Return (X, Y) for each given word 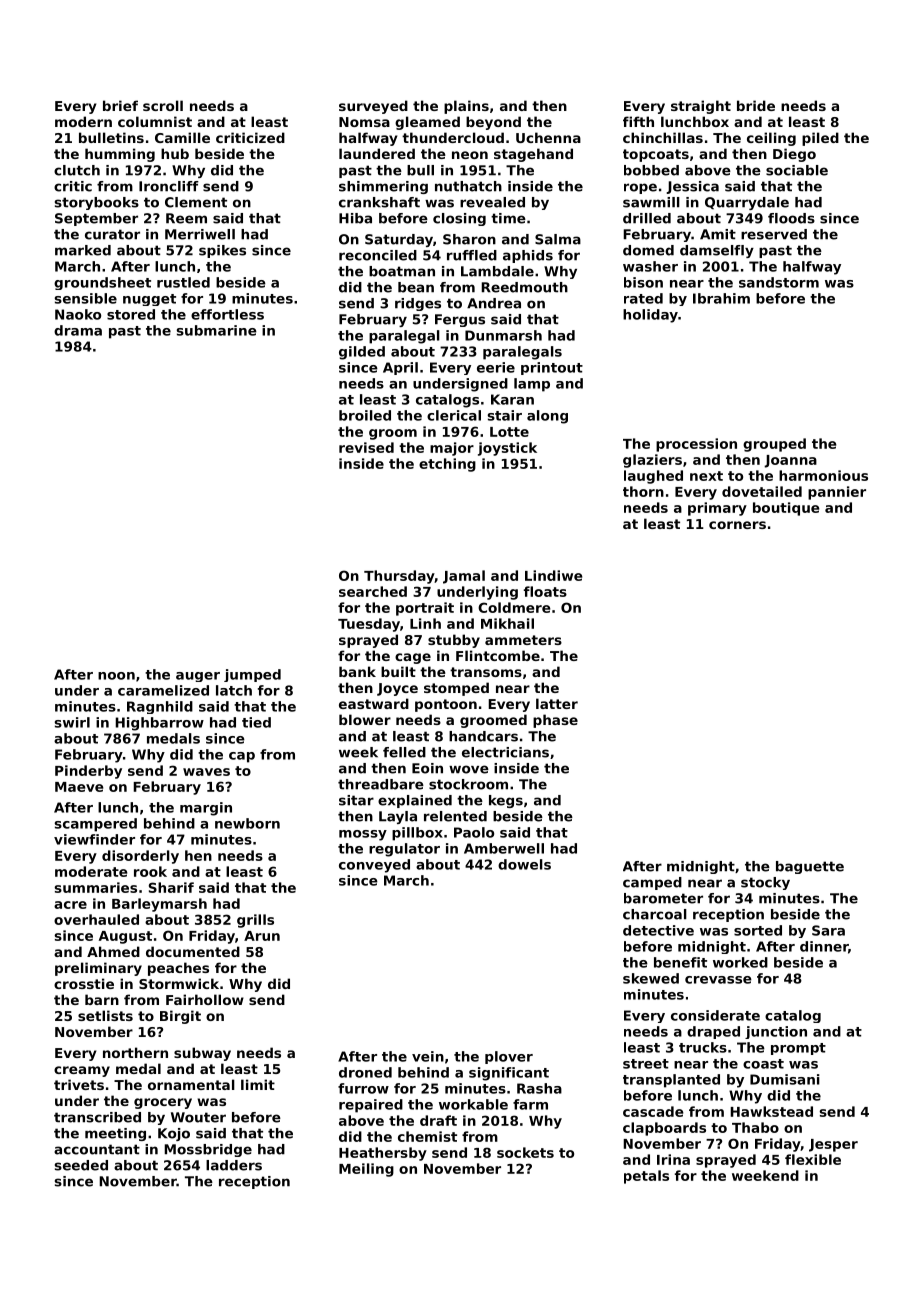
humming (120, 155)
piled (820, 139)
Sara (828, 930)
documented (193, 951)
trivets (79, 1084)
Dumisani (785, 1079)
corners (737, 525)
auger (198, 677)
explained (415, 801)
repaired (371, 1106)
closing (459, 219)
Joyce (397, 689)
